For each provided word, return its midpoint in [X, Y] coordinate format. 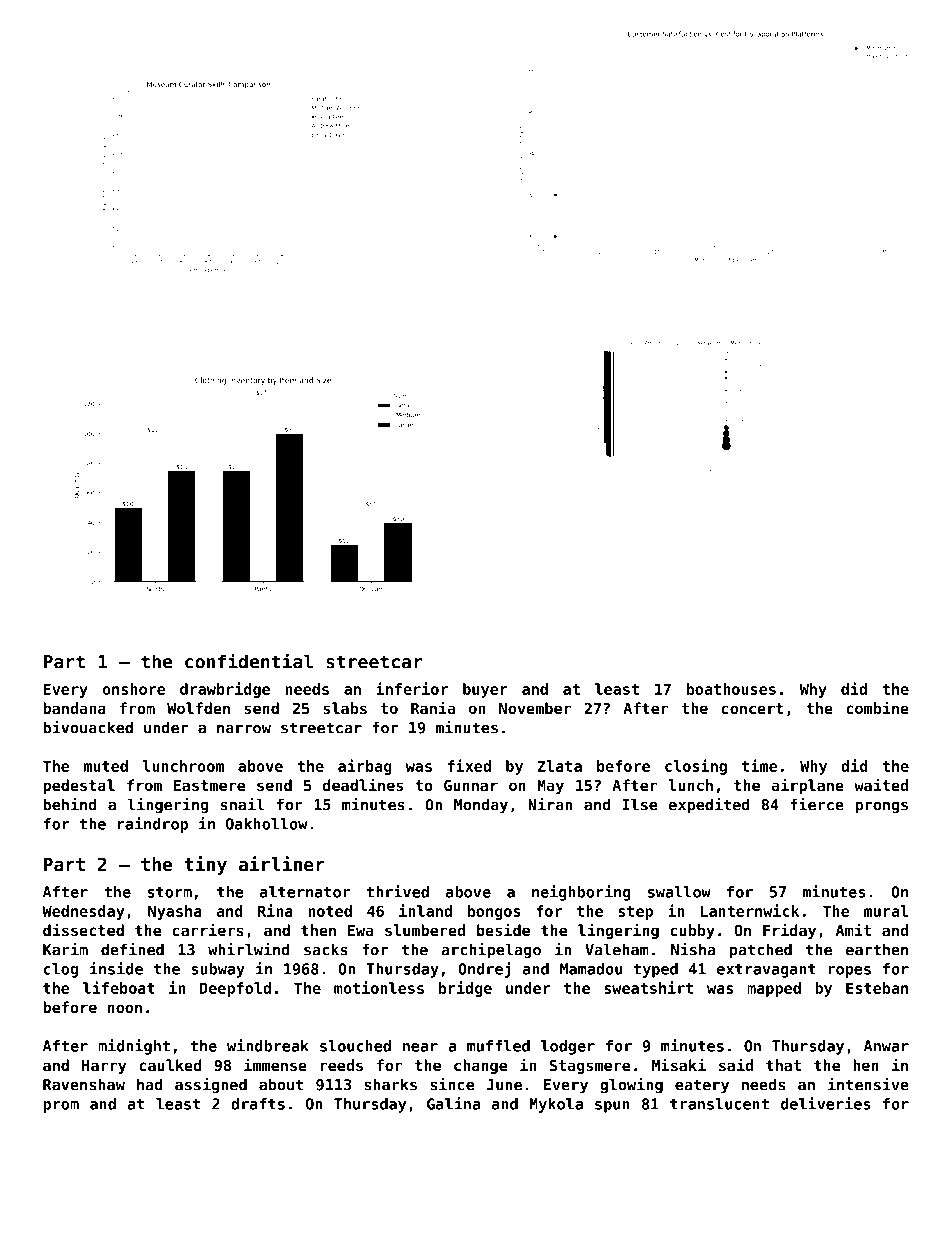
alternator [305, 892]
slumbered [425, 930]
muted [106, 766]
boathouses [731, 689]
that [783, 1065]
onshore [134, 689]
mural [886, 911]
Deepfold [235, 989]
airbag [365, 767]
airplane [807, 786]
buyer [485, 690]
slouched [355, 1046]
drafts [258, 1104]
